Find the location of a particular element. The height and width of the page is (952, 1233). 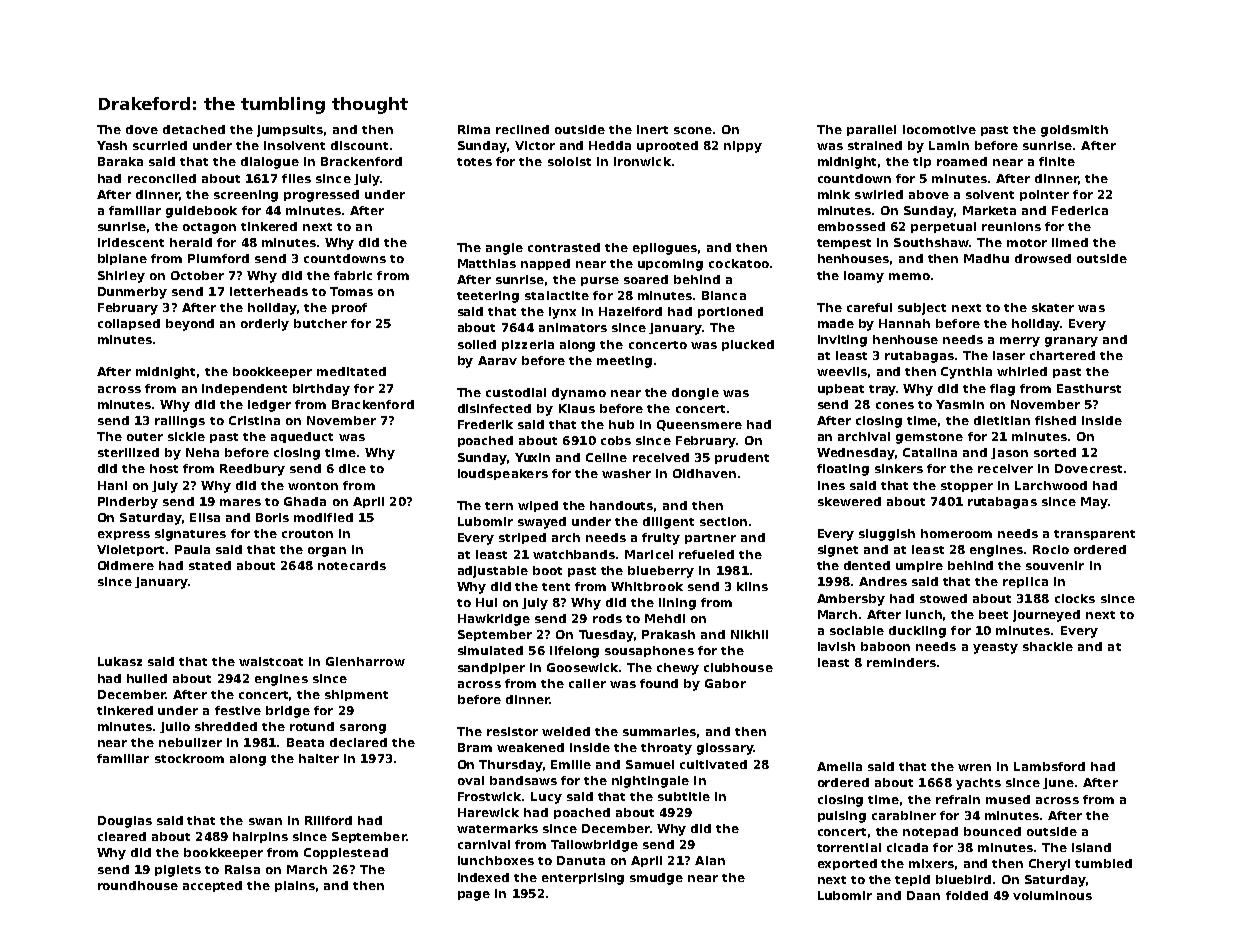

stated is located at coordinates (210, 565).
